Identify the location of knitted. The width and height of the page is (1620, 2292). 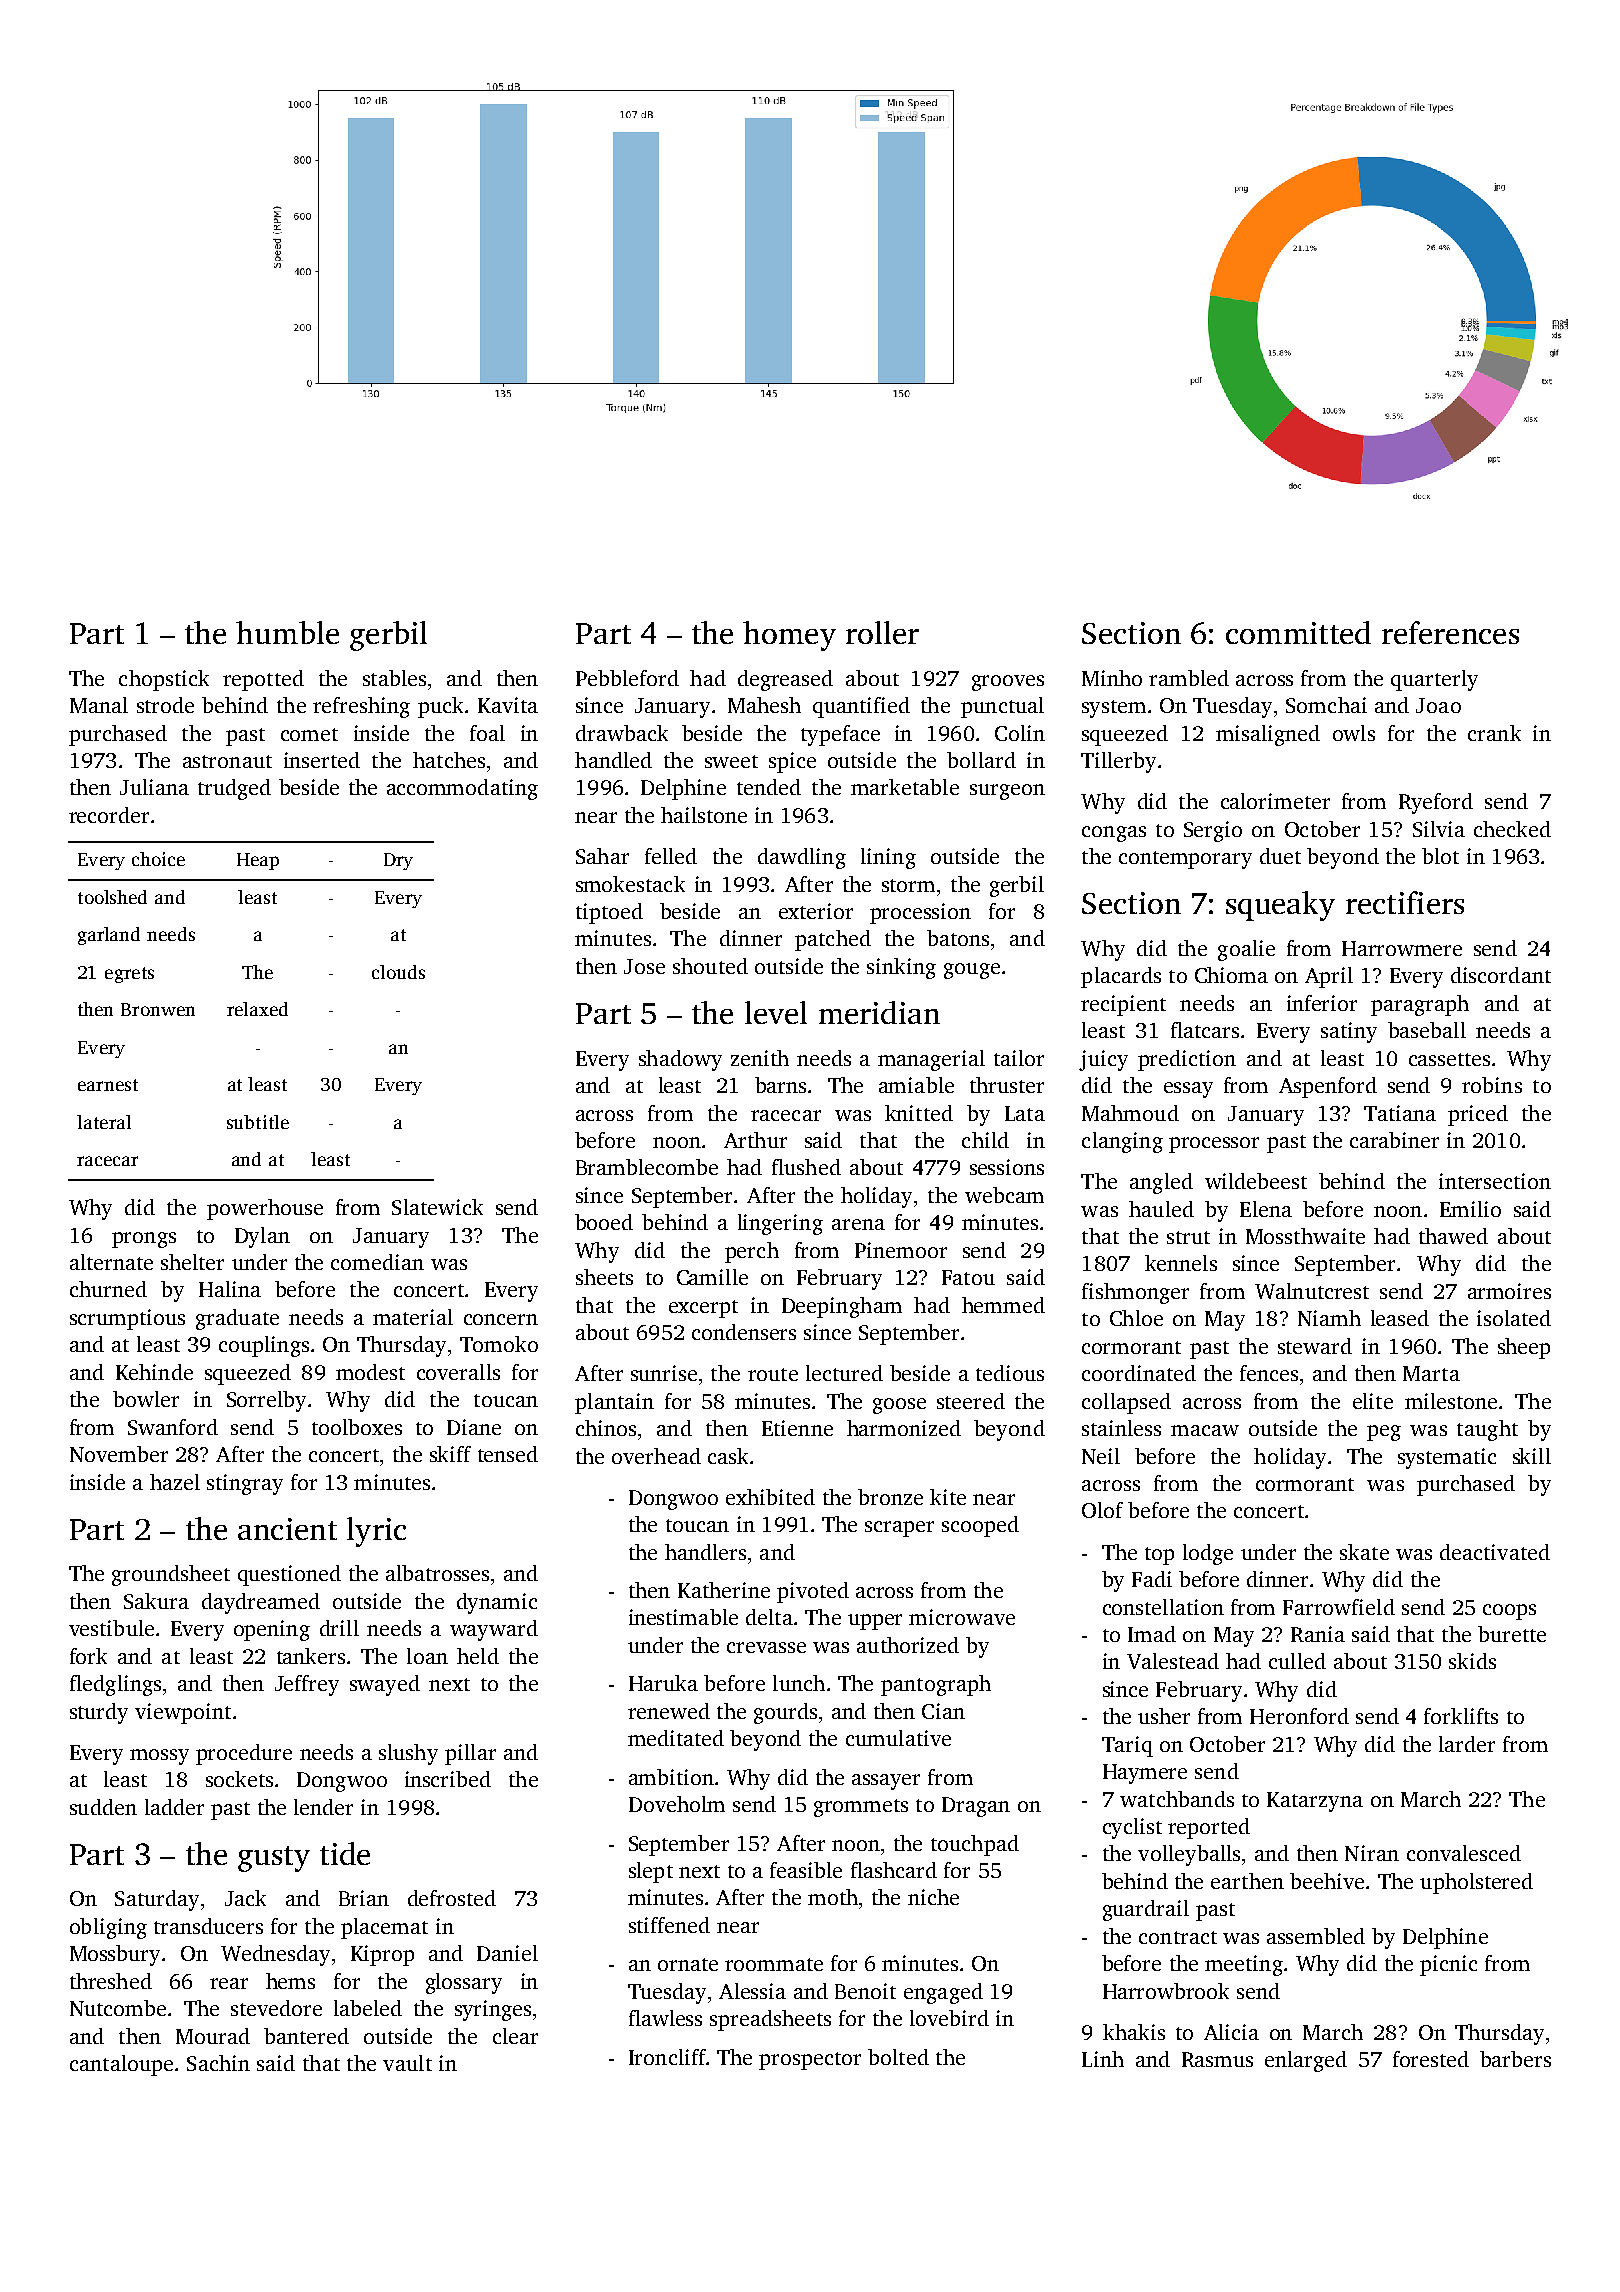
(919, 1113).
